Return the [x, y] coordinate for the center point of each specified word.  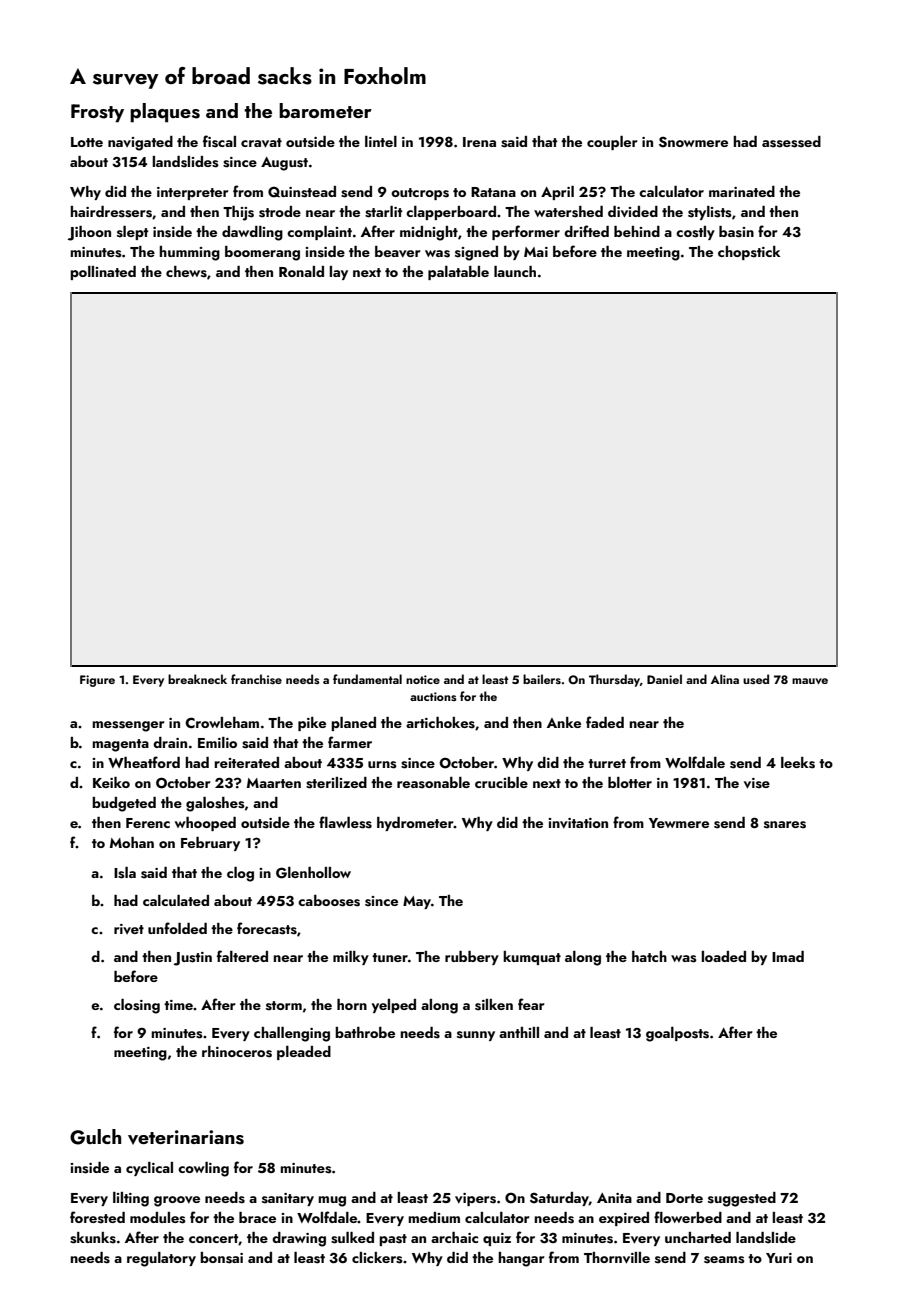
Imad [788, 956]
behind [637, 231]
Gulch [95, 1137]
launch [515, 271]
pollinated [103, 273]
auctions [433, 696]
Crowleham [222, 722]
